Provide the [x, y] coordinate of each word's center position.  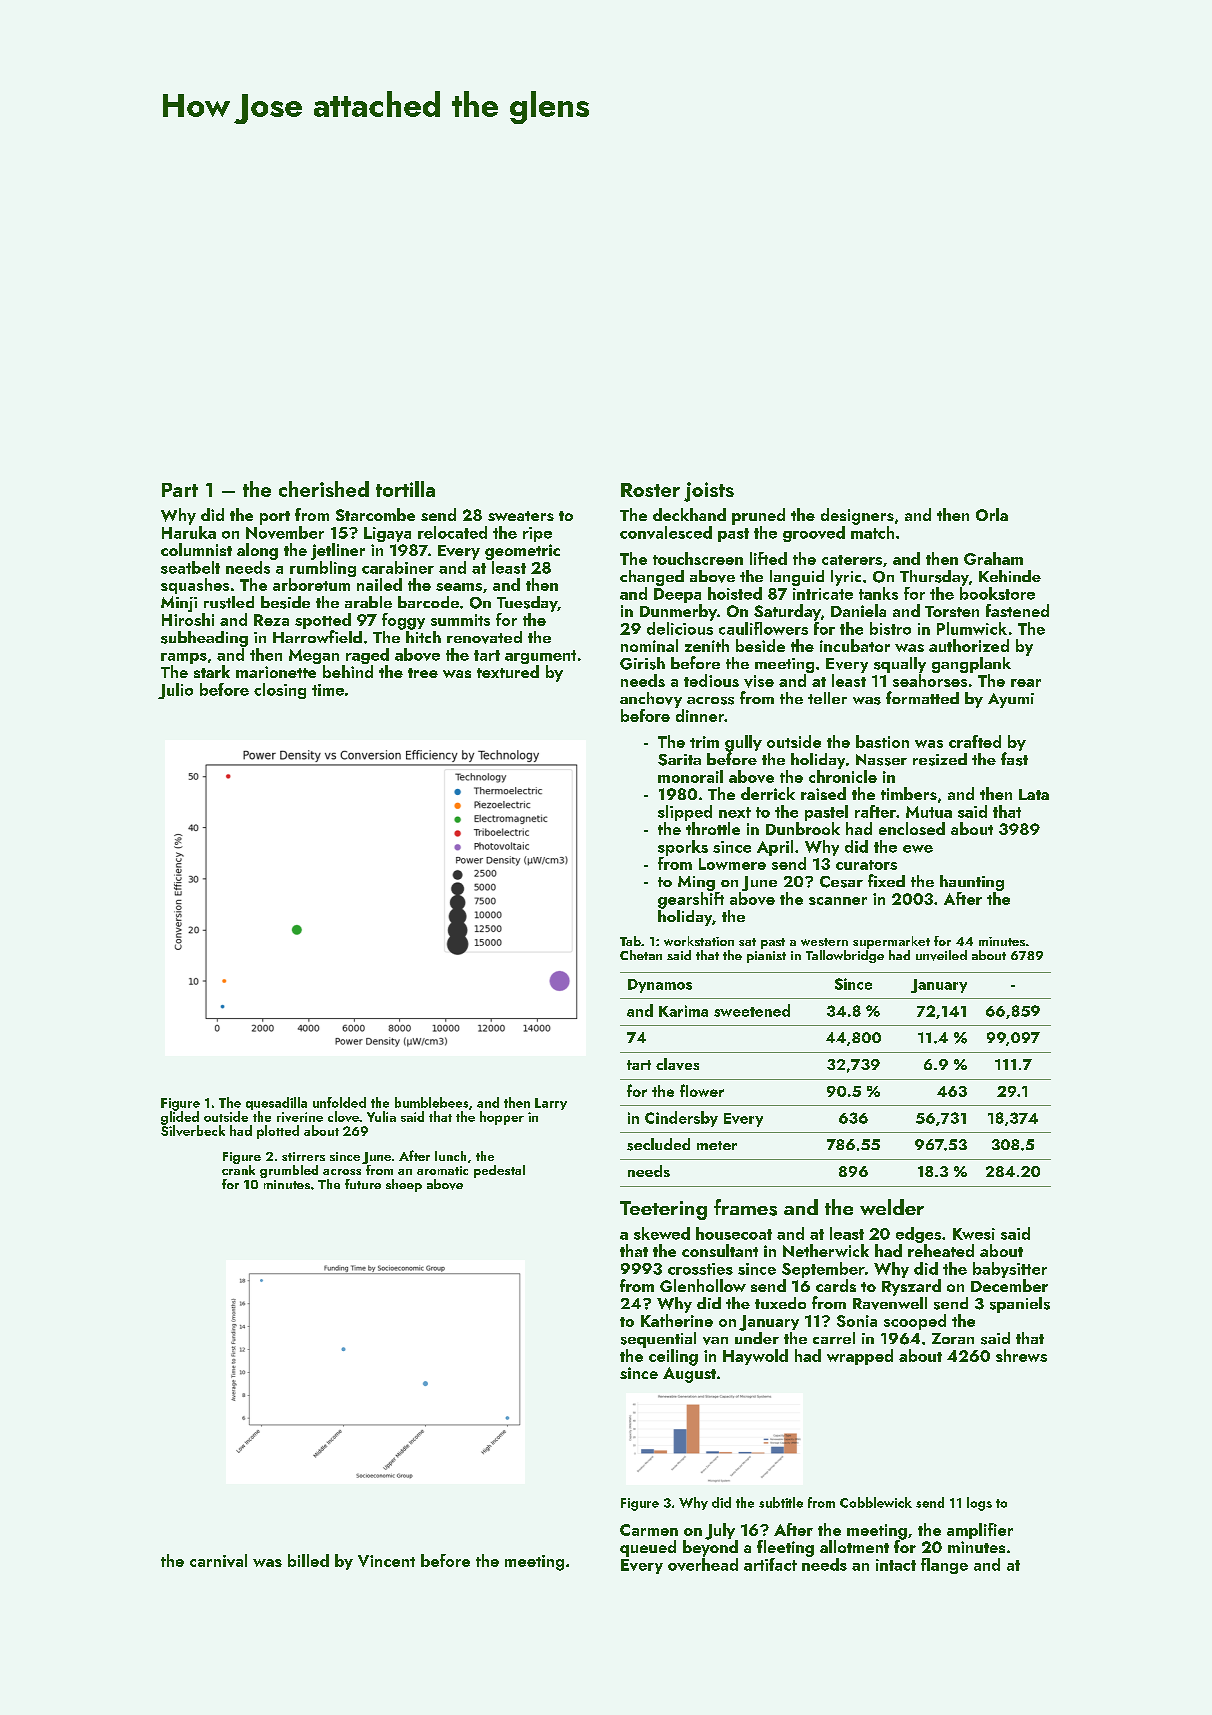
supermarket [891, 942]
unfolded [339, 1102]
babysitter [1010, 1270]
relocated [452, 532]
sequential [658, 1340]
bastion [882, 741]
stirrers [303, 1156]
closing [280, 691]
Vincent [386, 1561]
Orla [992, 514]
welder [892, 1207]
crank [238, 1170]
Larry [551, 1104]
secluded [658, 1144]
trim [704, 742]
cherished [324, 489]
